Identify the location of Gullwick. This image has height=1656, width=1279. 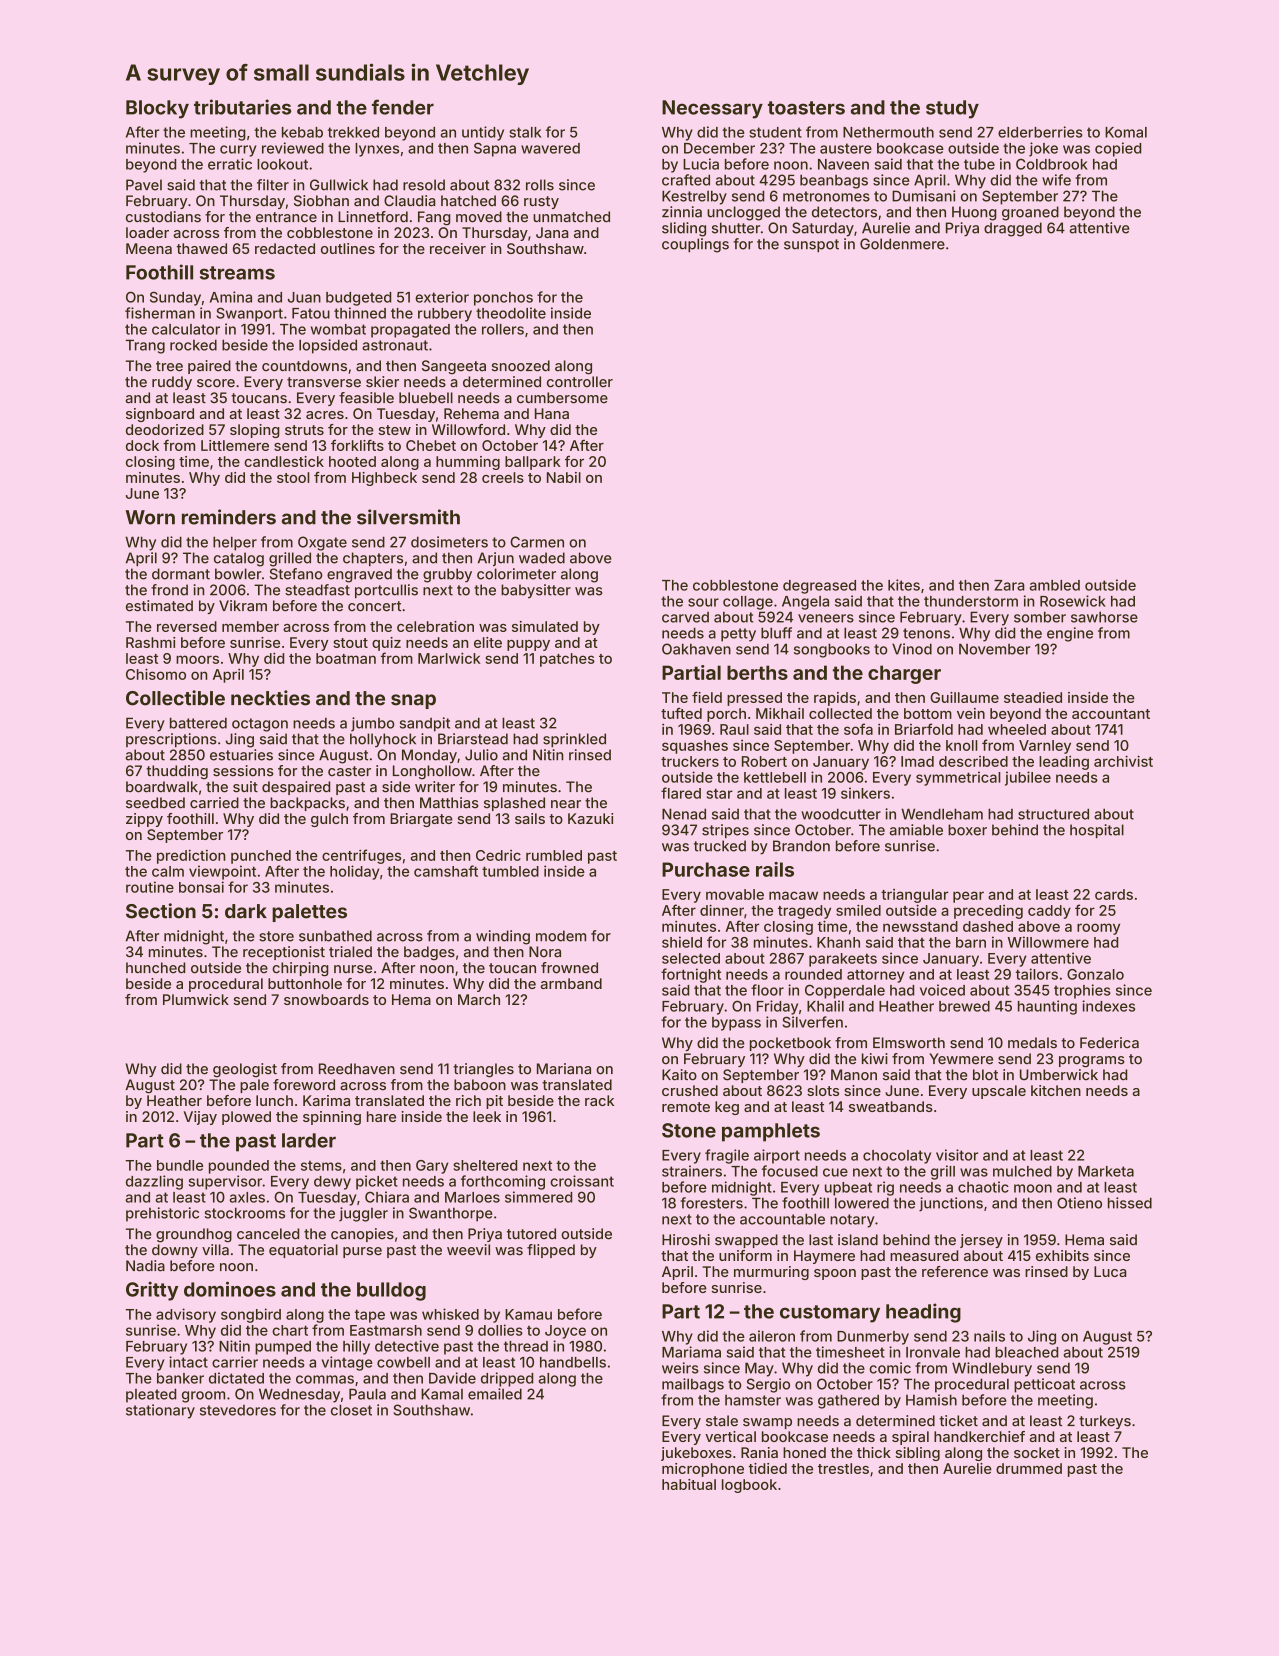
(339, 185).
